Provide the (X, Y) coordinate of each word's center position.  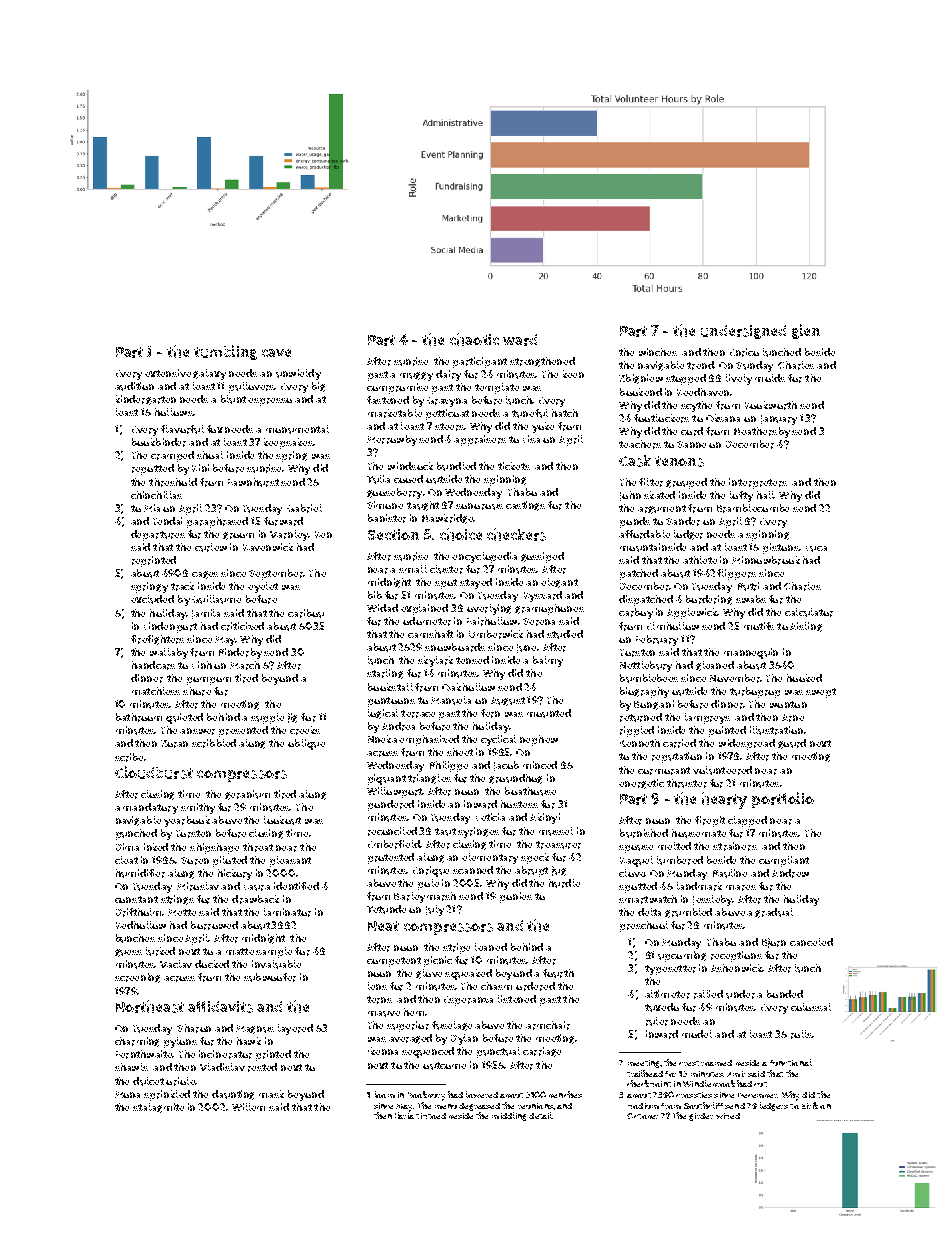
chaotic (474, 339)
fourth (558, 973)
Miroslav (198, 886)
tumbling (225, 352)
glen (806, 331)
